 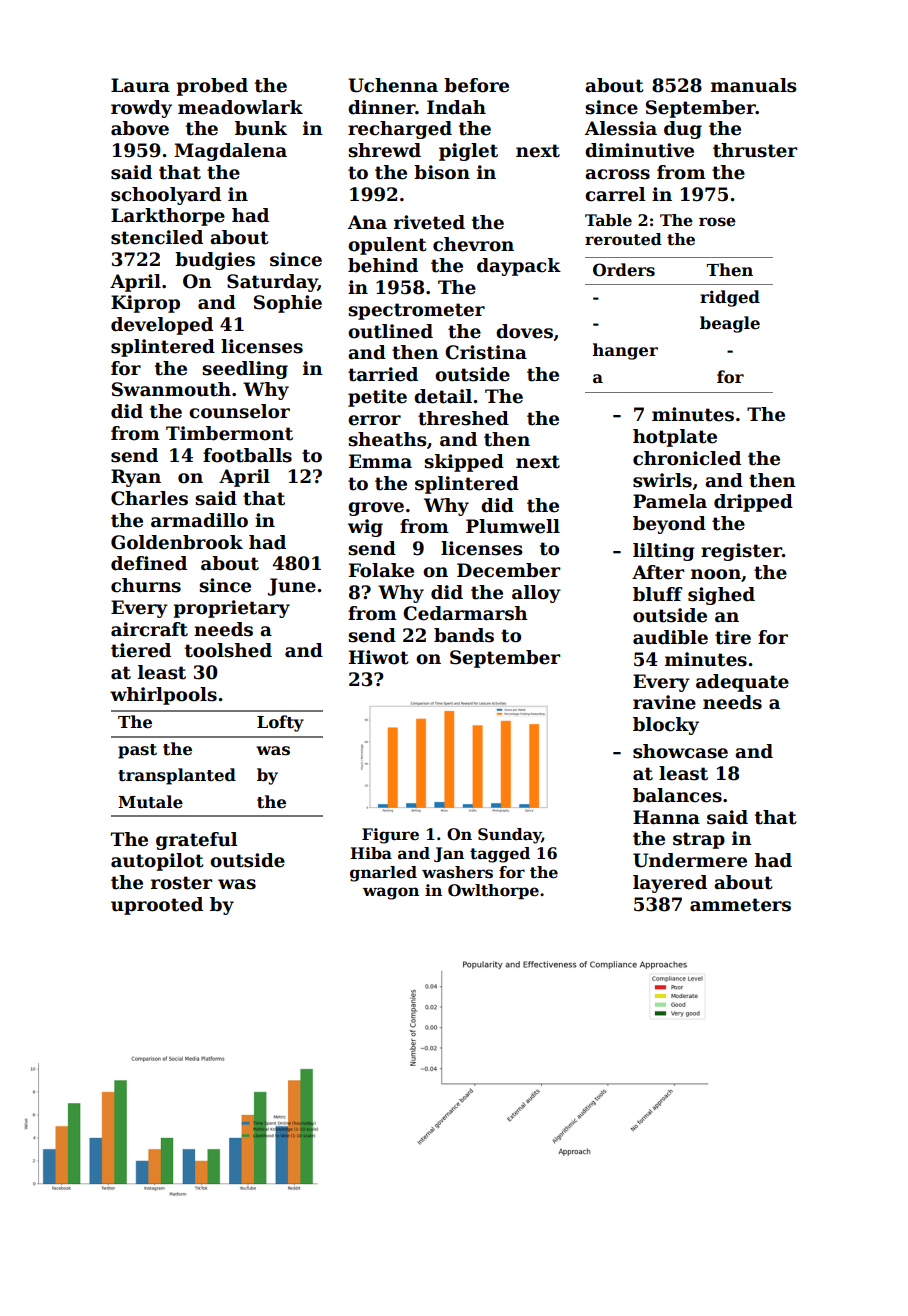 I want to click on defined, so click(x=149, y=563).
